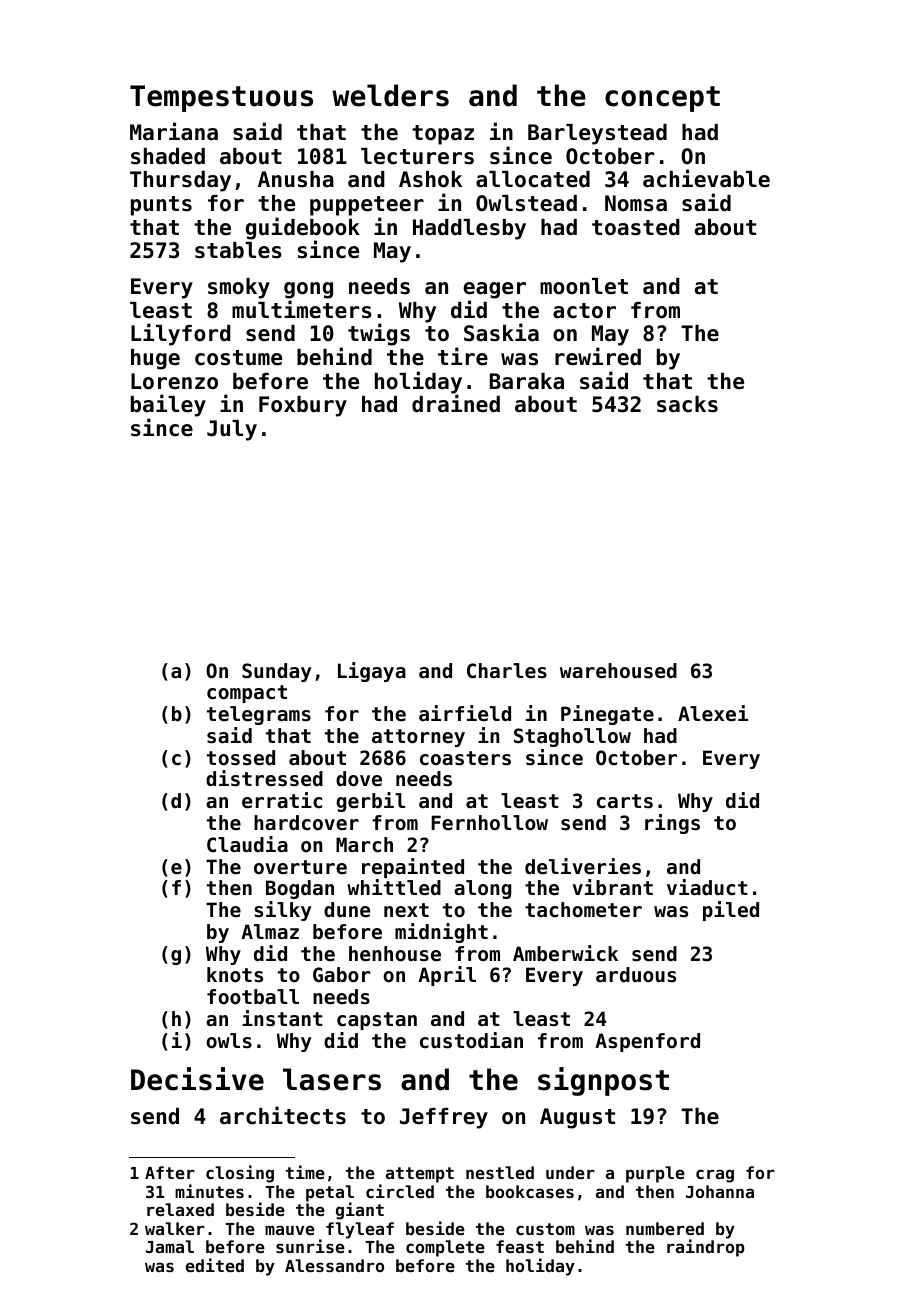 The image size is (908, 1316). I want to click on Aspenford, so click(647, 1042).
